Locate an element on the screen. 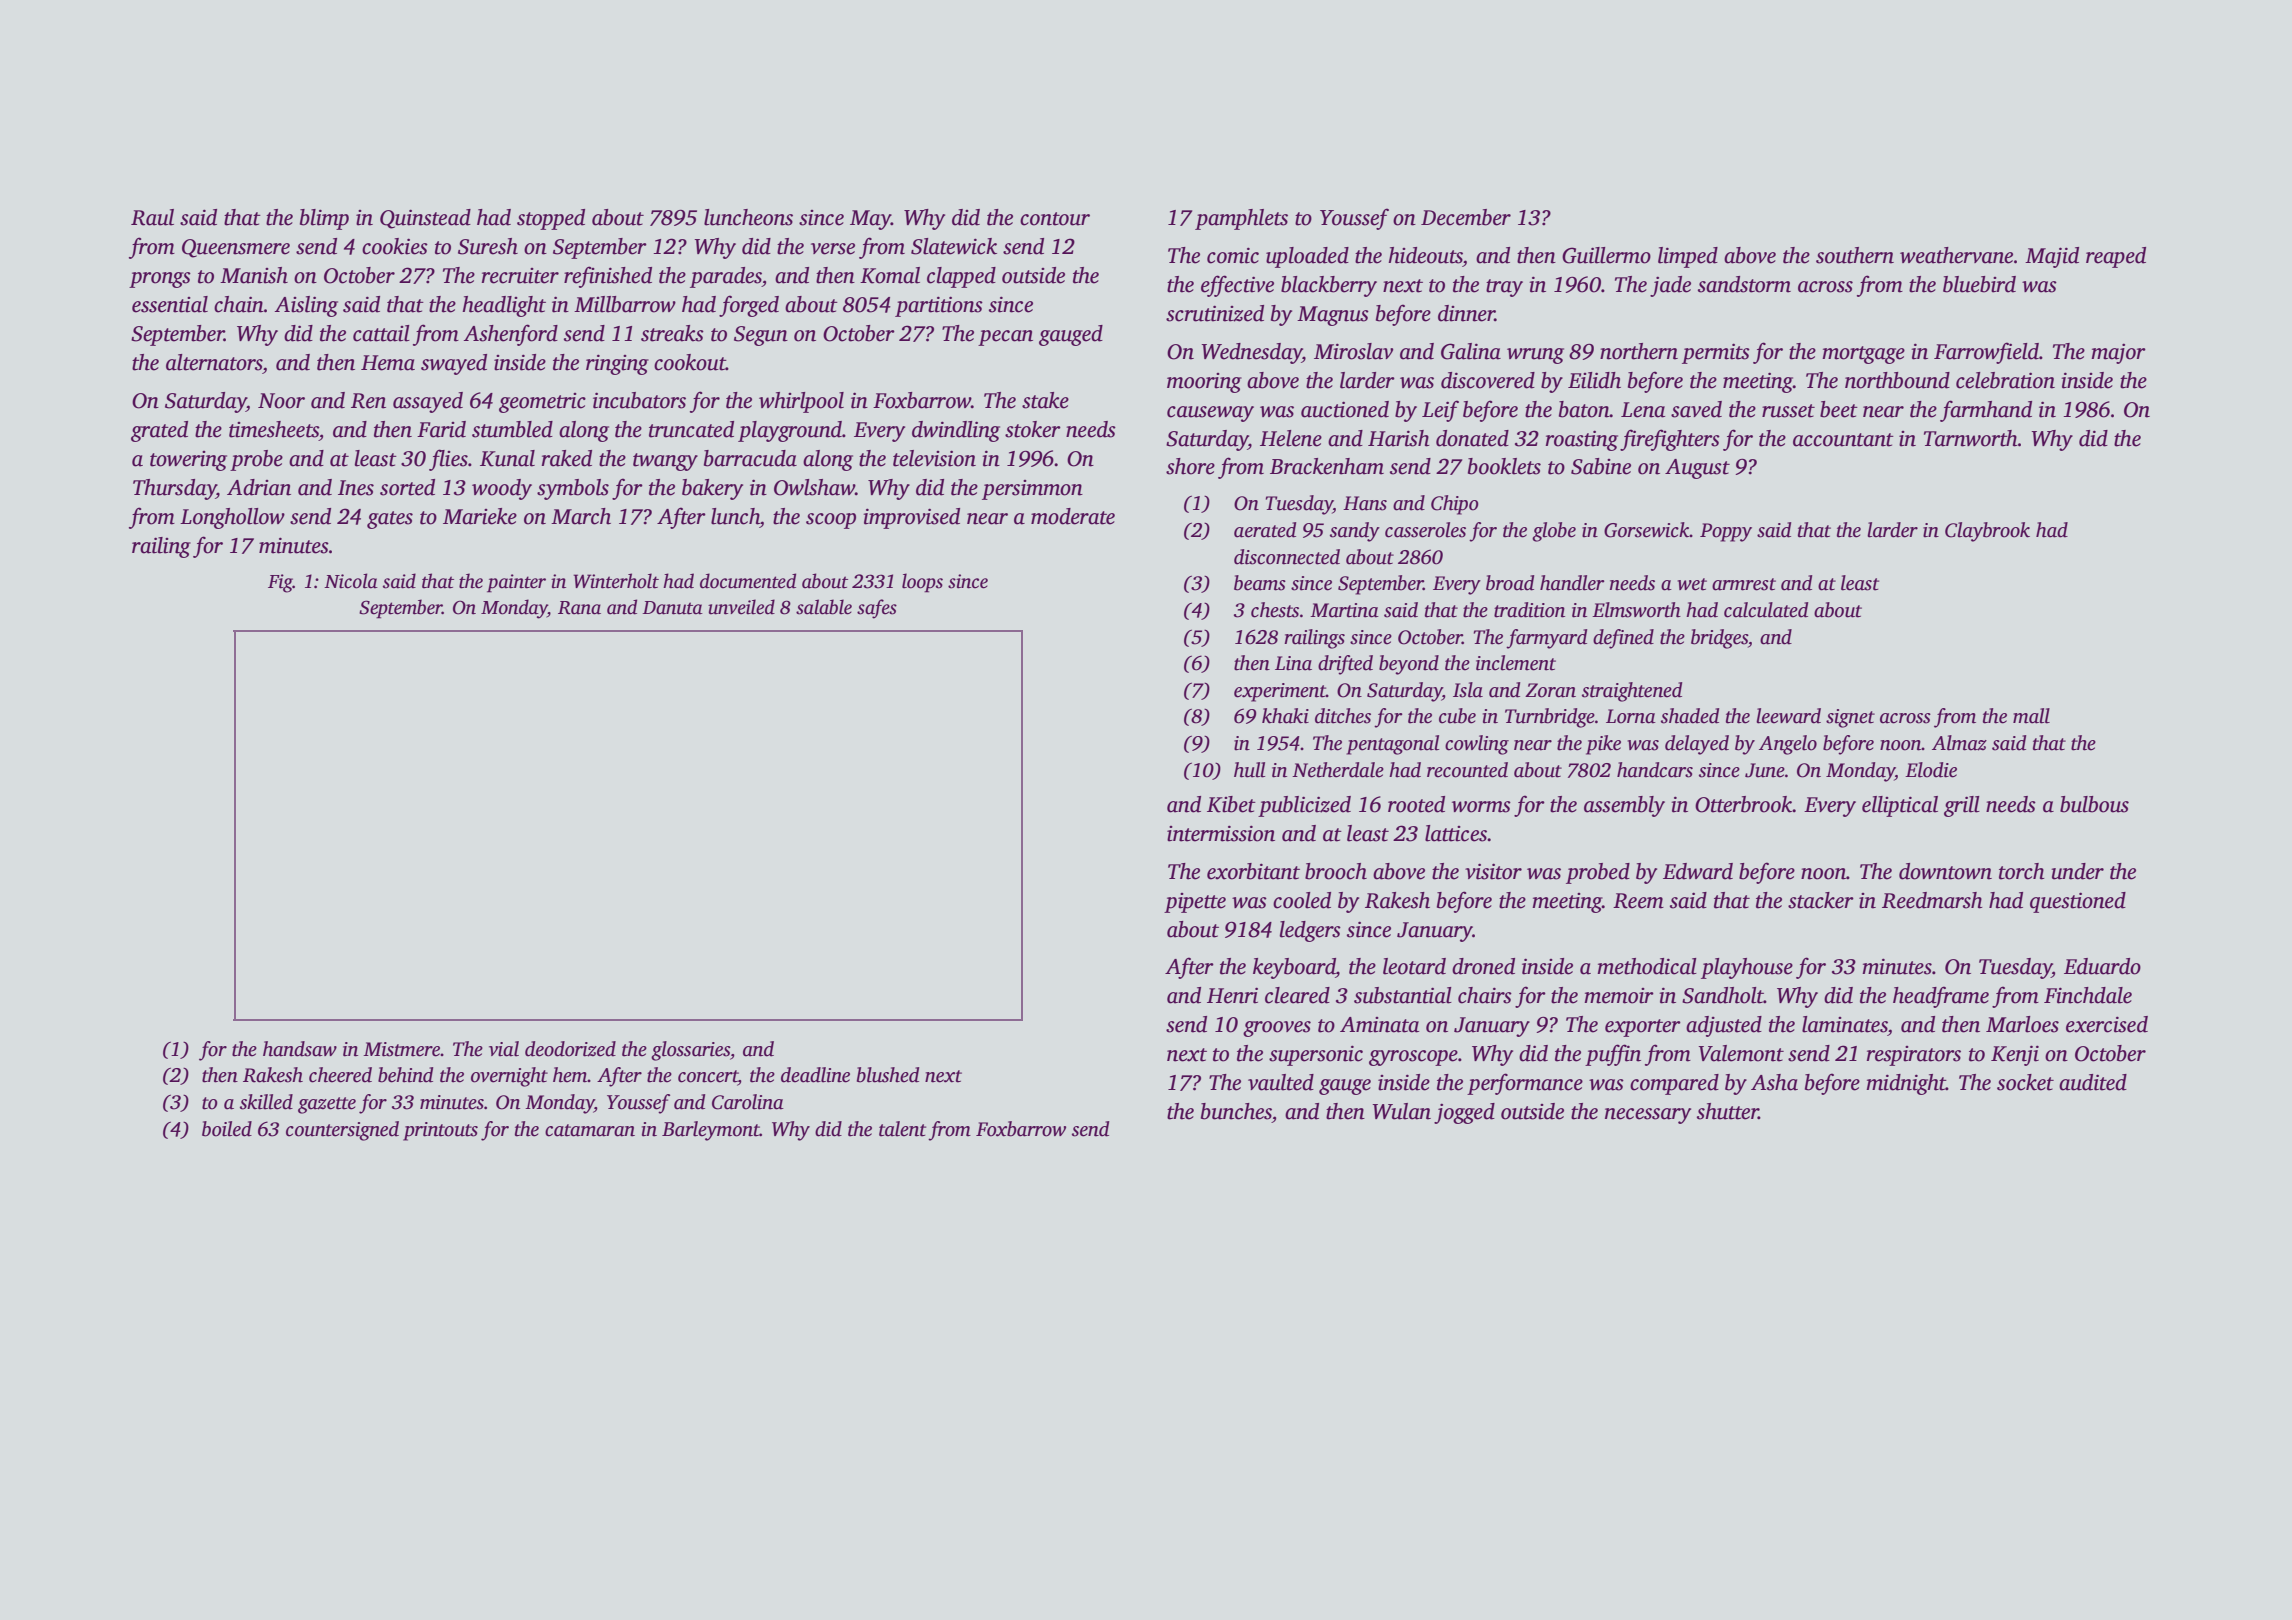 This screenshot has width=2292, height=1620. mall is located at coordinates (2031, 716).
